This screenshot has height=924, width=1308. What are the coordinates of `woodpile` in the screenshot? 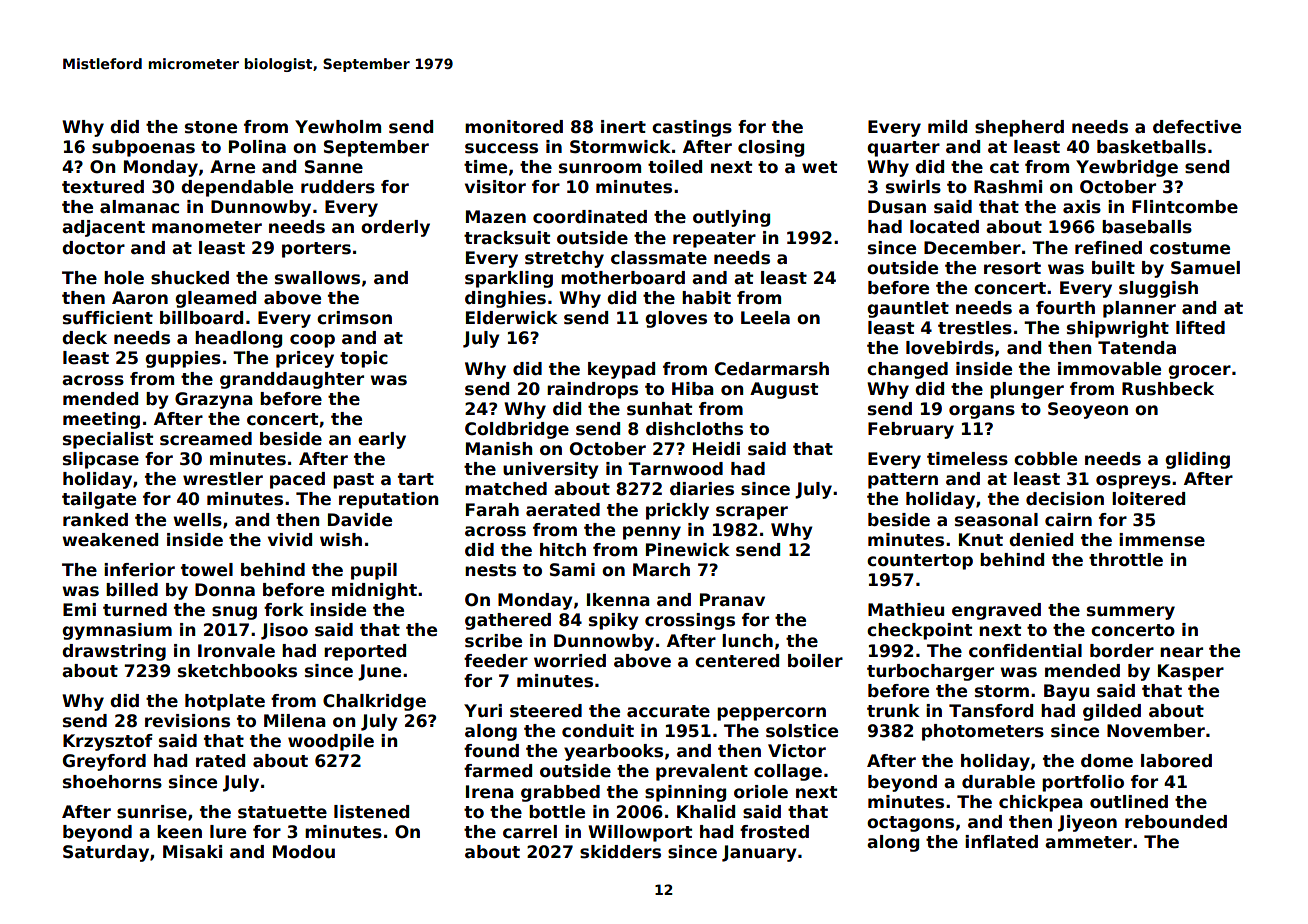 It's located at (331, 742).
